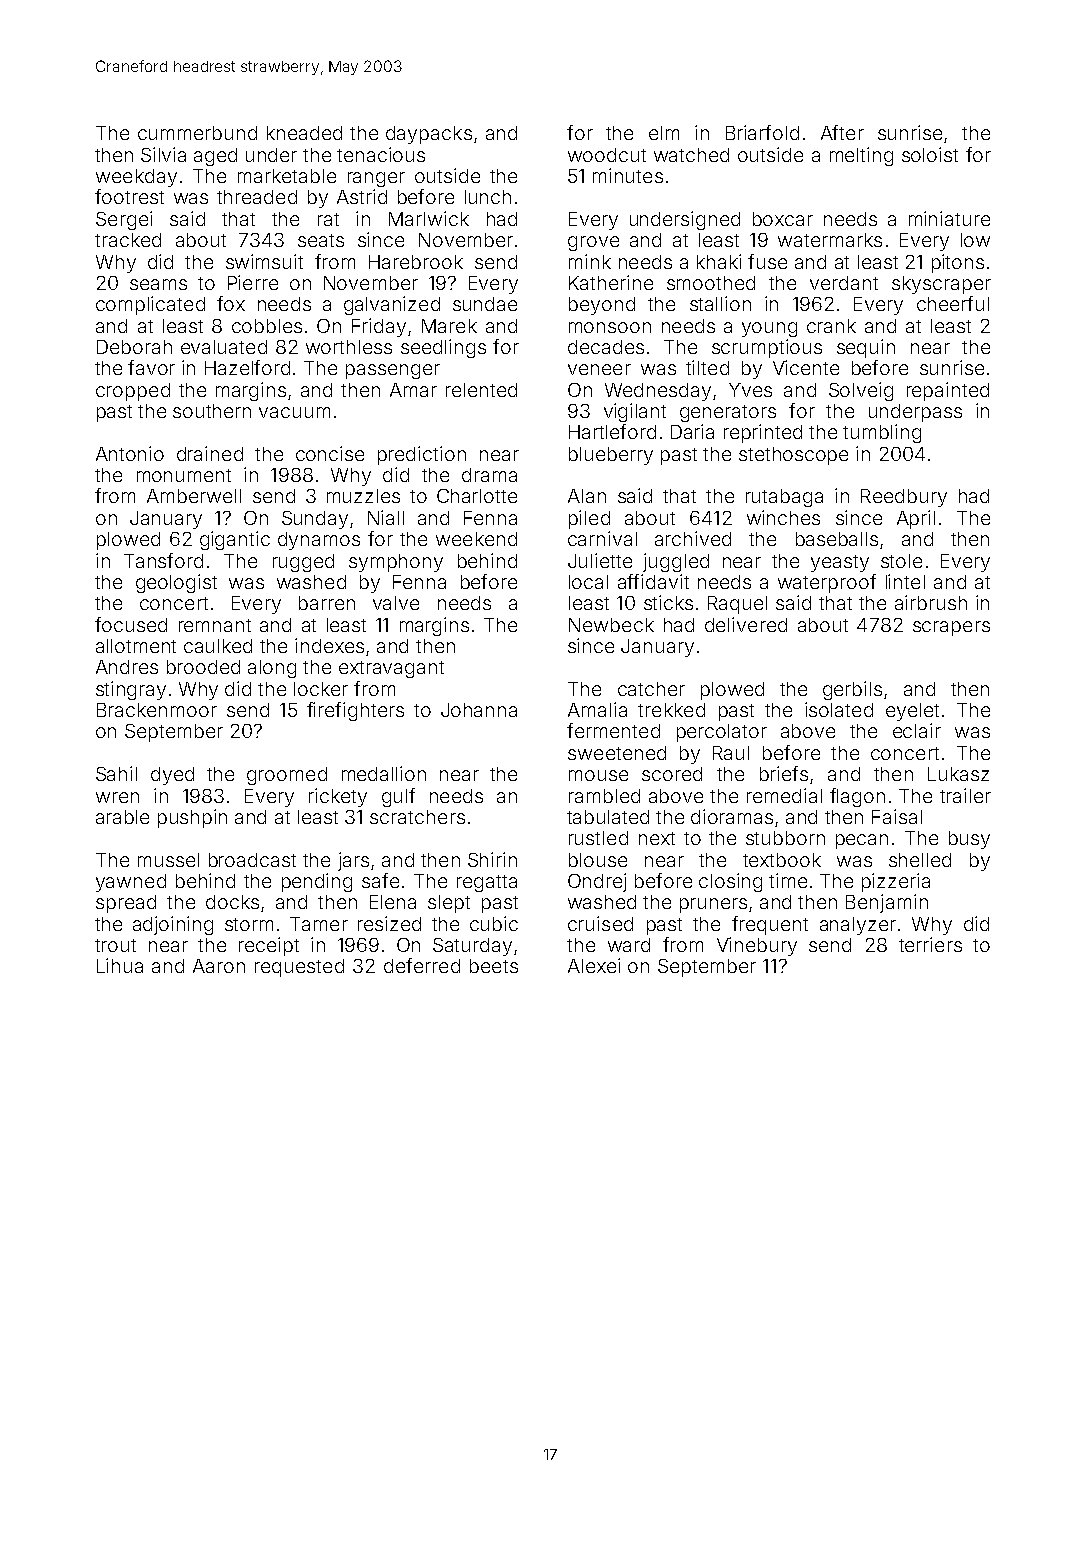 The width and height of the page is (1086, 1543). What do you see at coordinates (611, 456) in the page?
I see `blueberry` at bounding box center [611, 456].
